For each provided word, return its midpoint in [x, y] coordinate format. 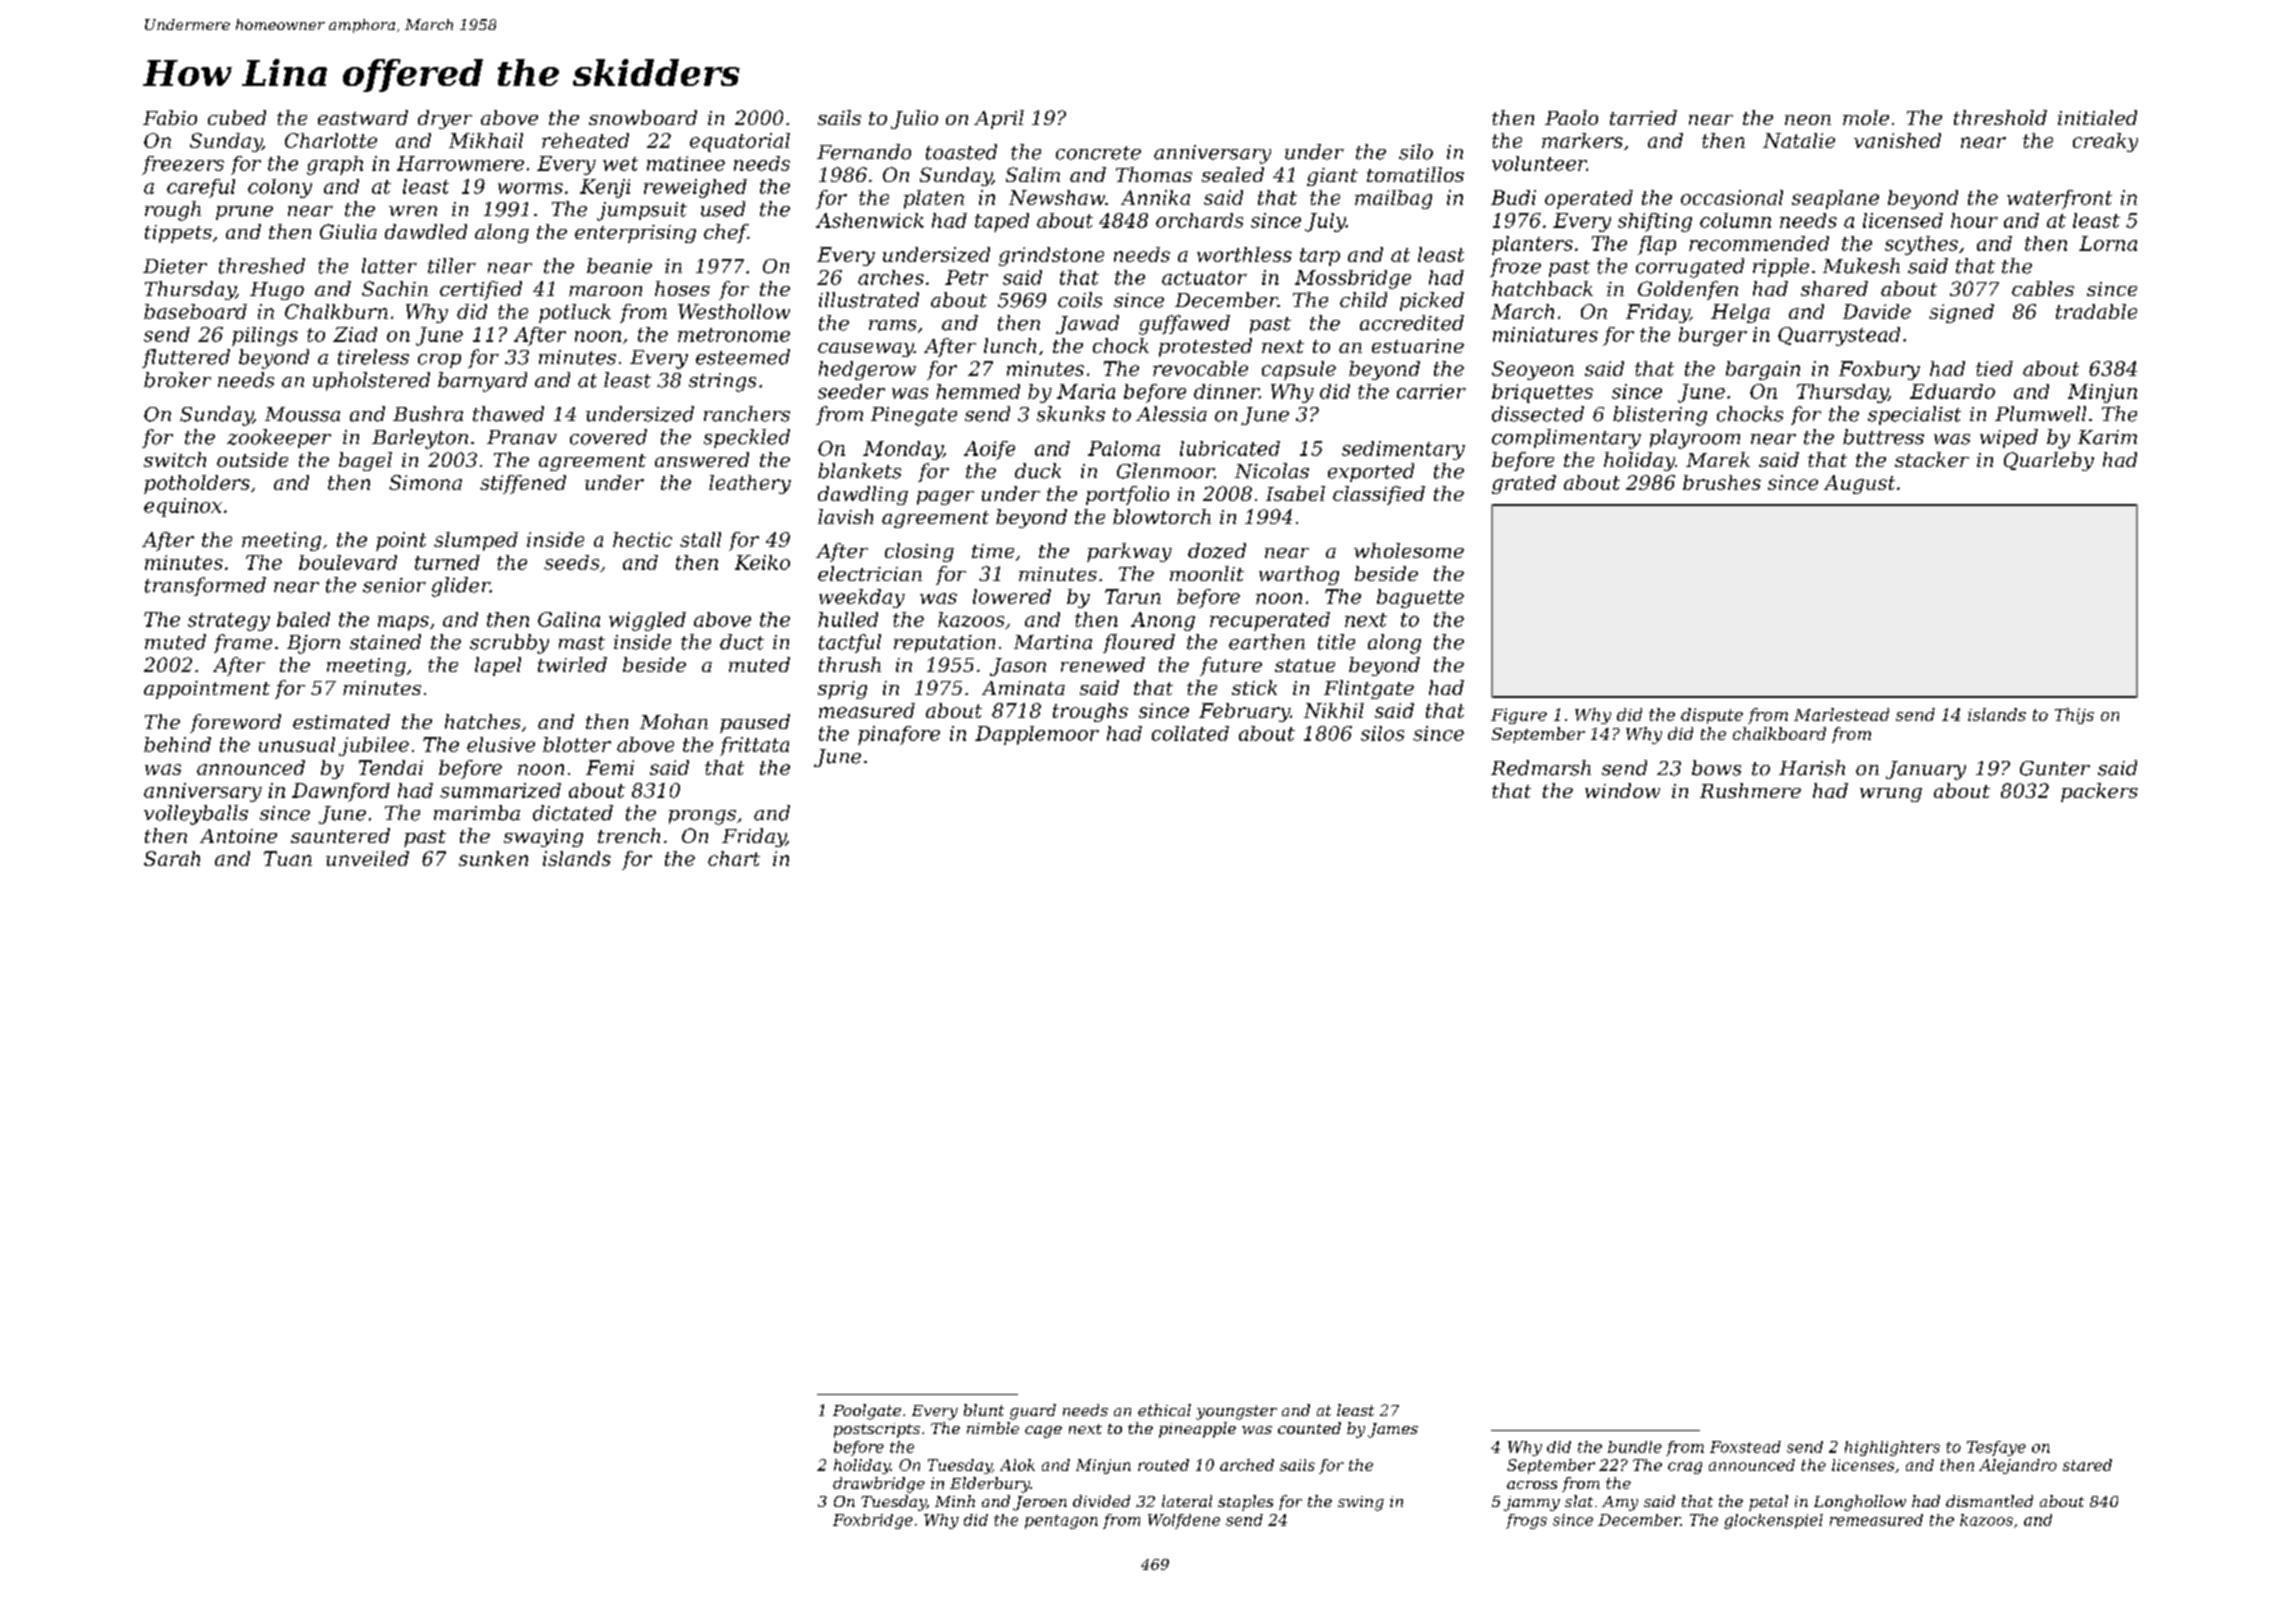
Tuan [288, 858]
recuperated [1270, 621]
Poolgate [867, 1412]
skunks [1071, 414]
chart [734, 858]
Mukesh [1861, 266]
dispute [1712, 716]
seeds [571, 562]
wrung [1891, 795]
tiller [452, 266]
